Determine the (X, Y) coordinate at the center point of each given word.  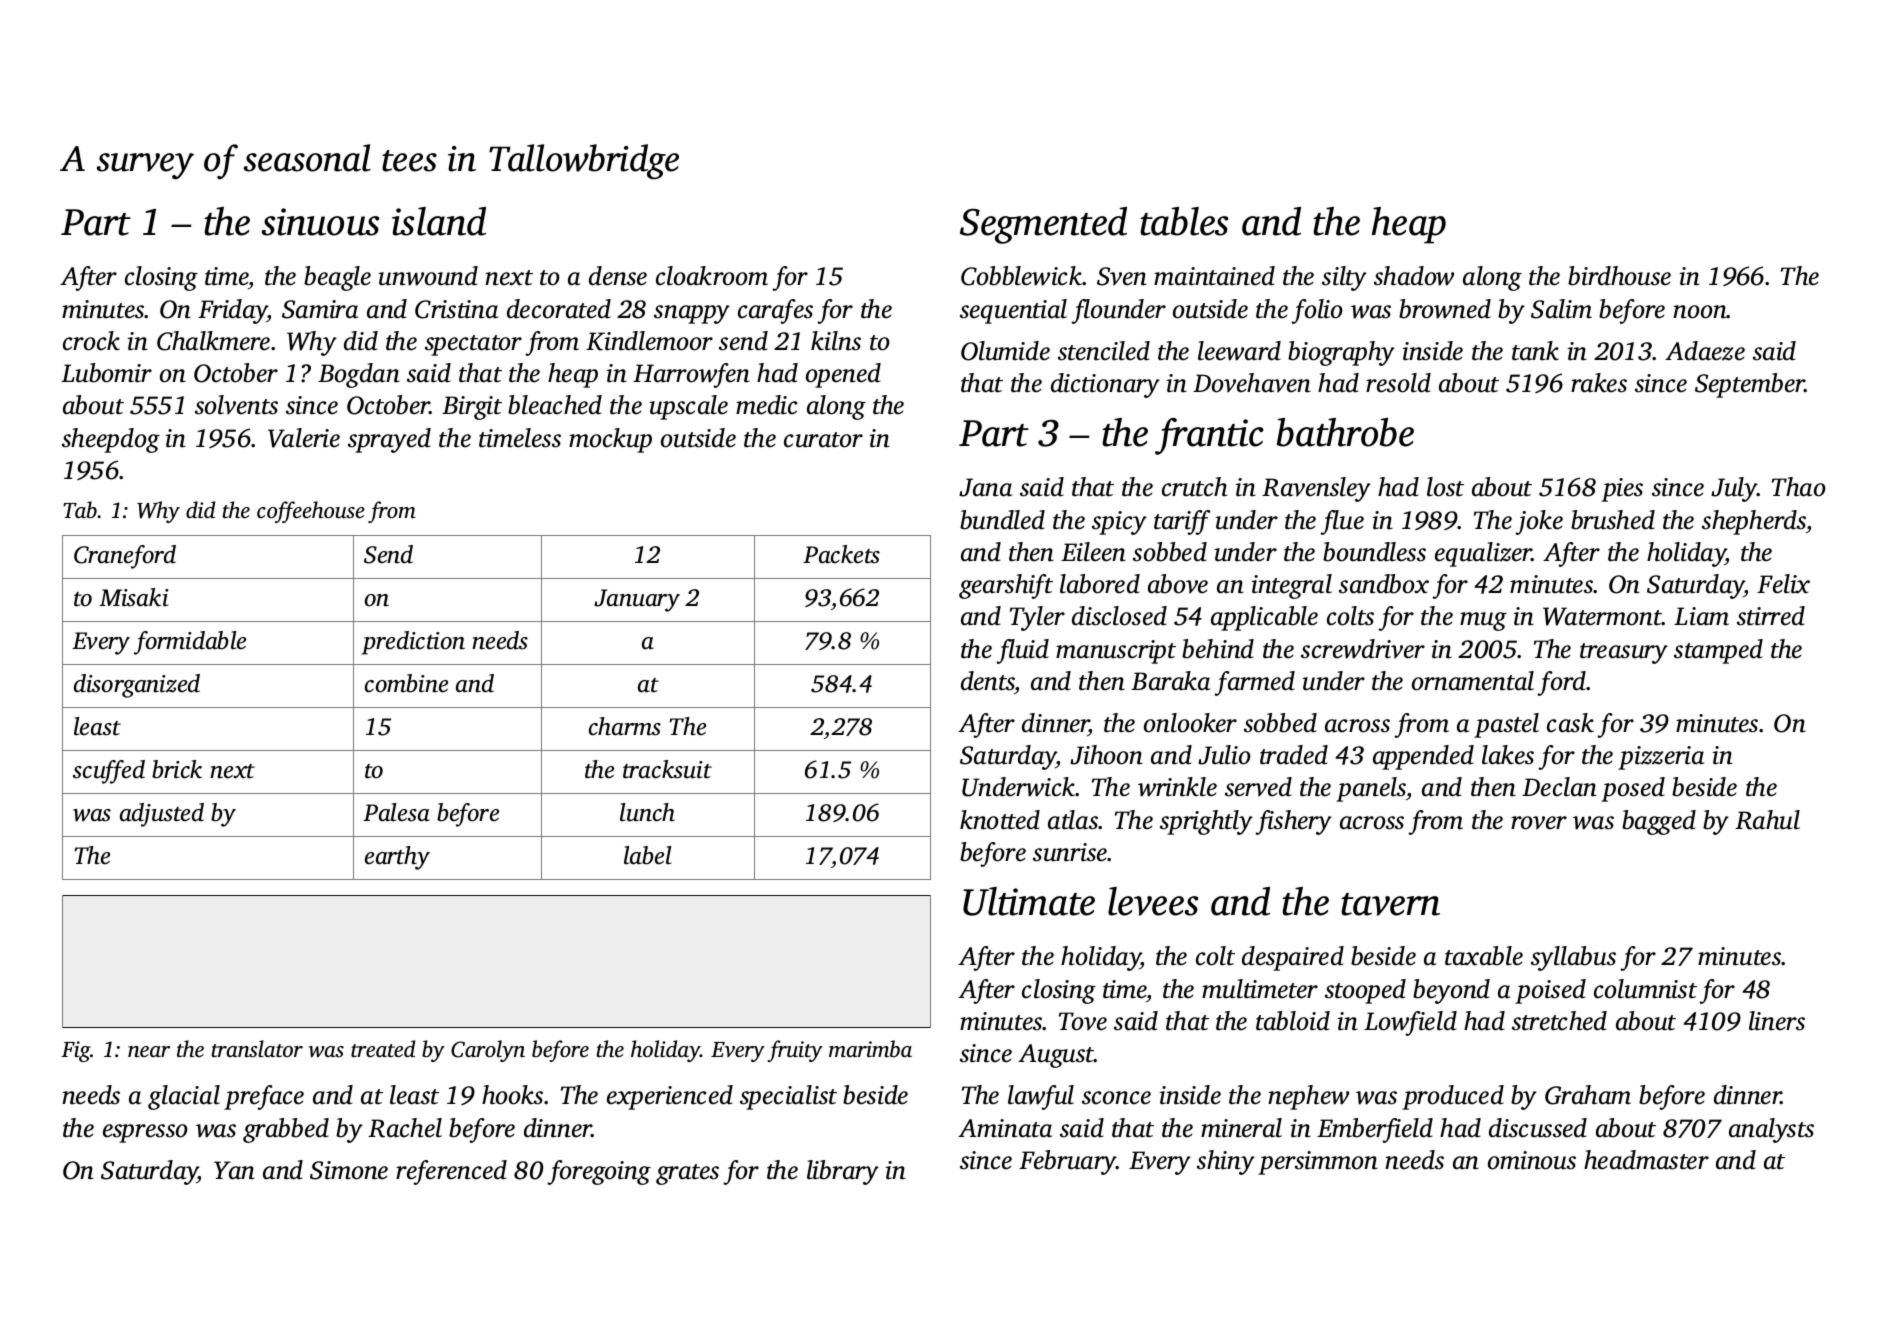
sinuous (321, 222)
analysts (1771, 1130)
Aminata (1005, 1128)
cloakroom (712, 276)
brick (177, 769)
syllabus (1573, 958)
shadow (1414, 276)
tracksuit (667, 769)
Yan (234, 1170)
